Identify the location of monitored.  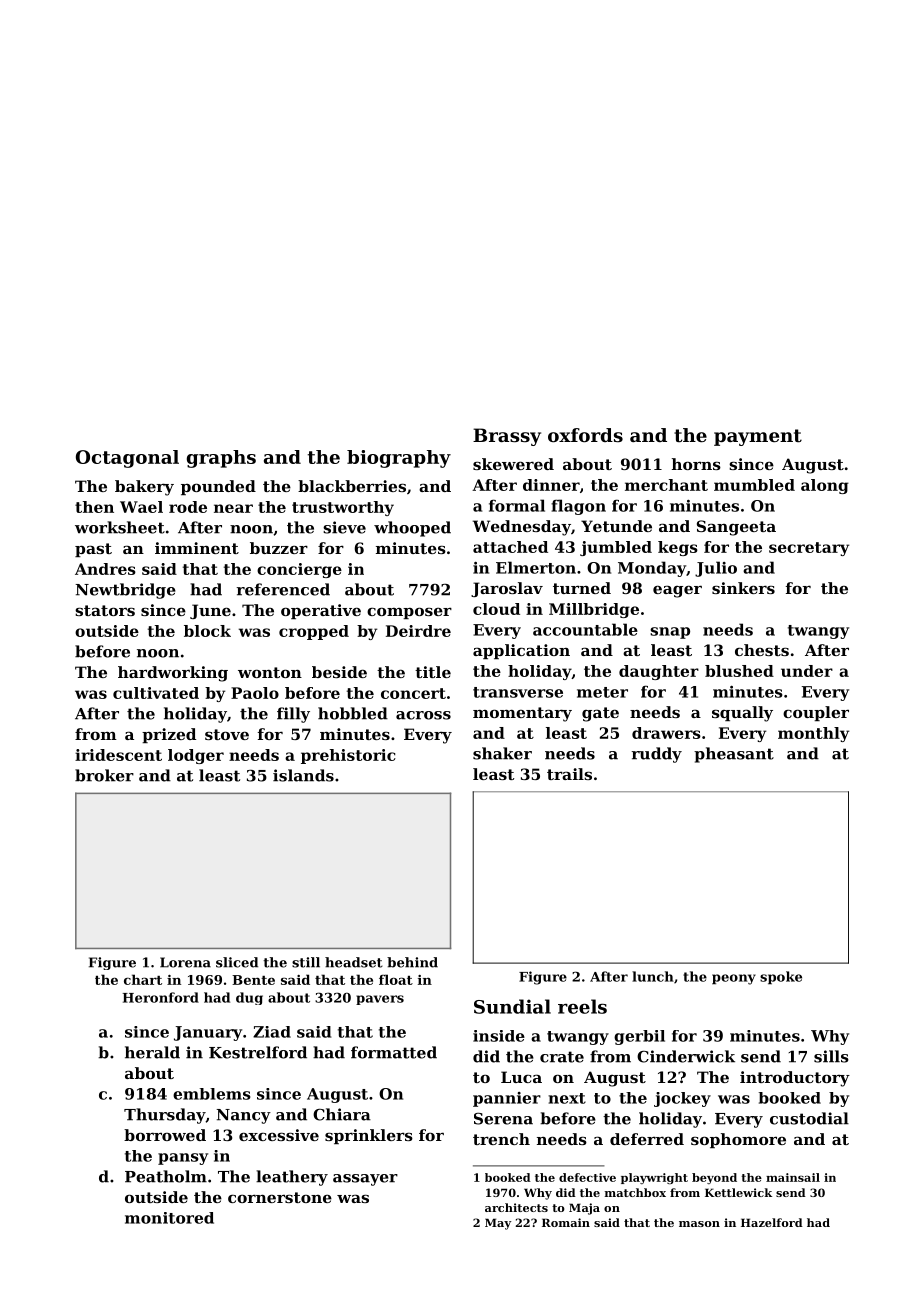
(169, 1218).
